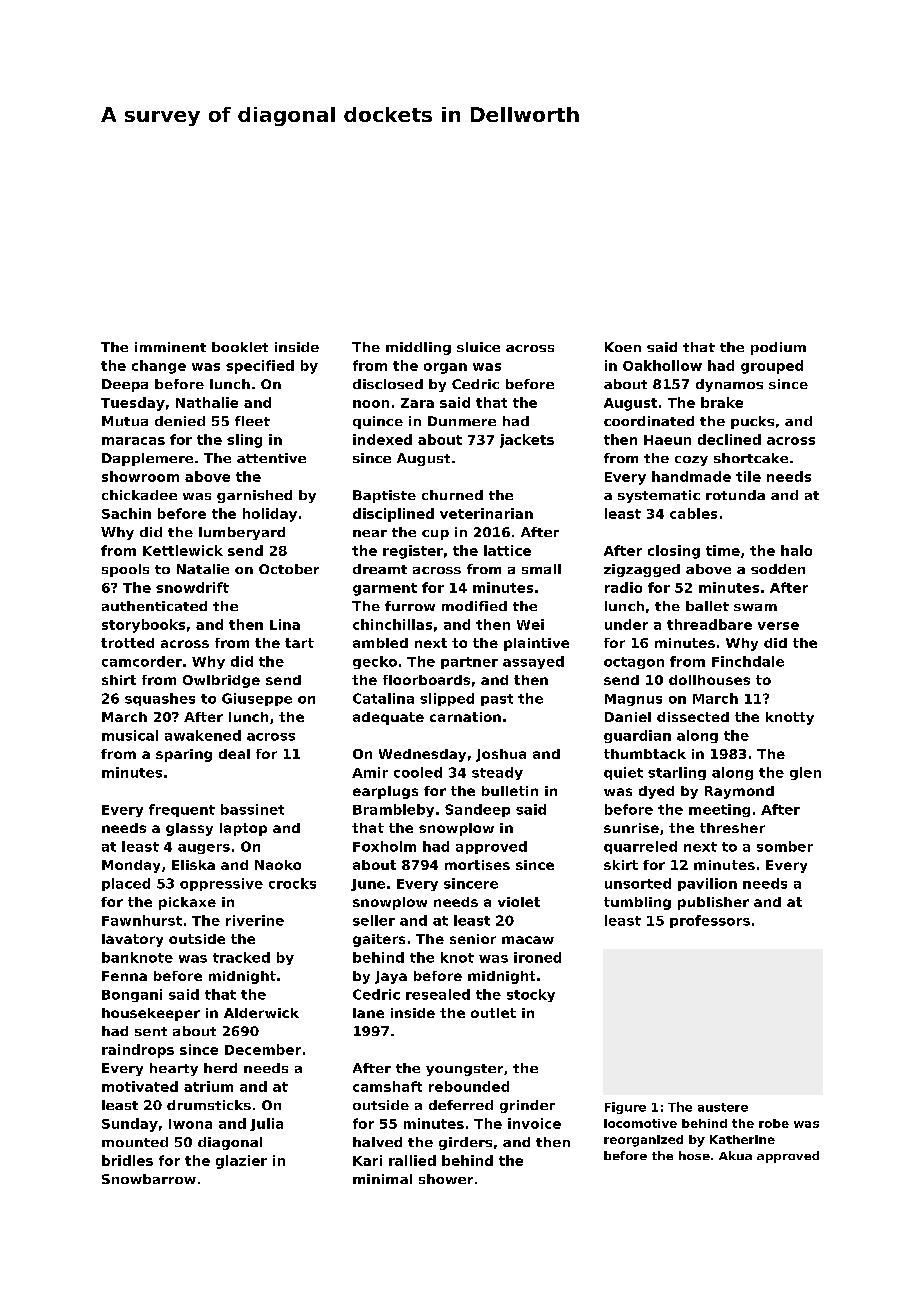  What do you see at coordinates (446, 1179) in the screenshot?
I see `shower` at bounding box center [446, 1179].
